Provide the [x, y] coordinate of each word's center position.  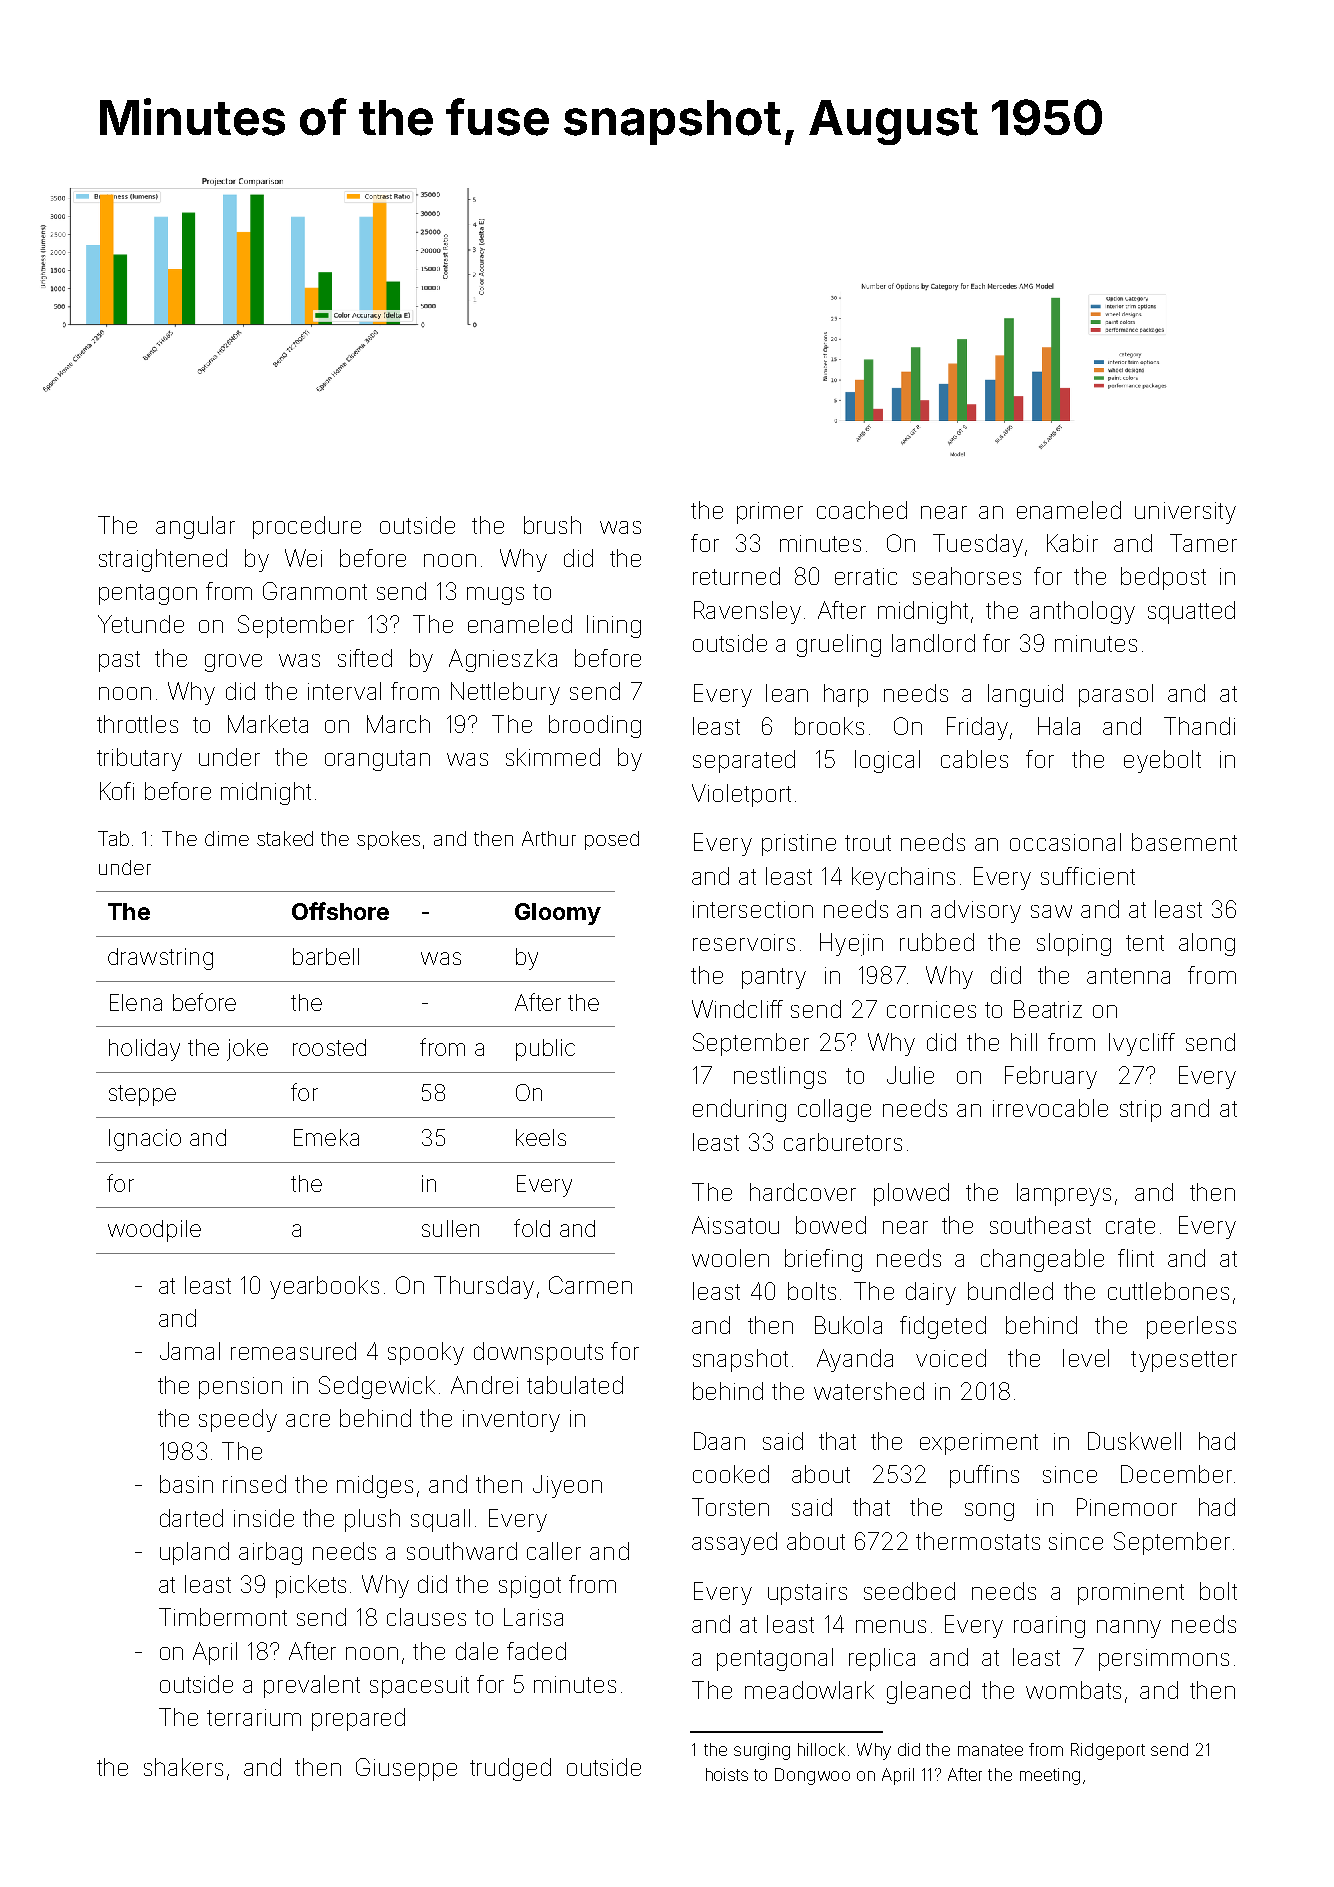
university [1185, 513]
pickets [311, 1586]
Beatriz [1048, 1009]
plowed [911, 1194]
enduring [739, 1110]
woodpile [154, 1231]
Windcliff [737, 1009]
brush [552, 525]
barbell [326, 956]
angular [195, 527]
